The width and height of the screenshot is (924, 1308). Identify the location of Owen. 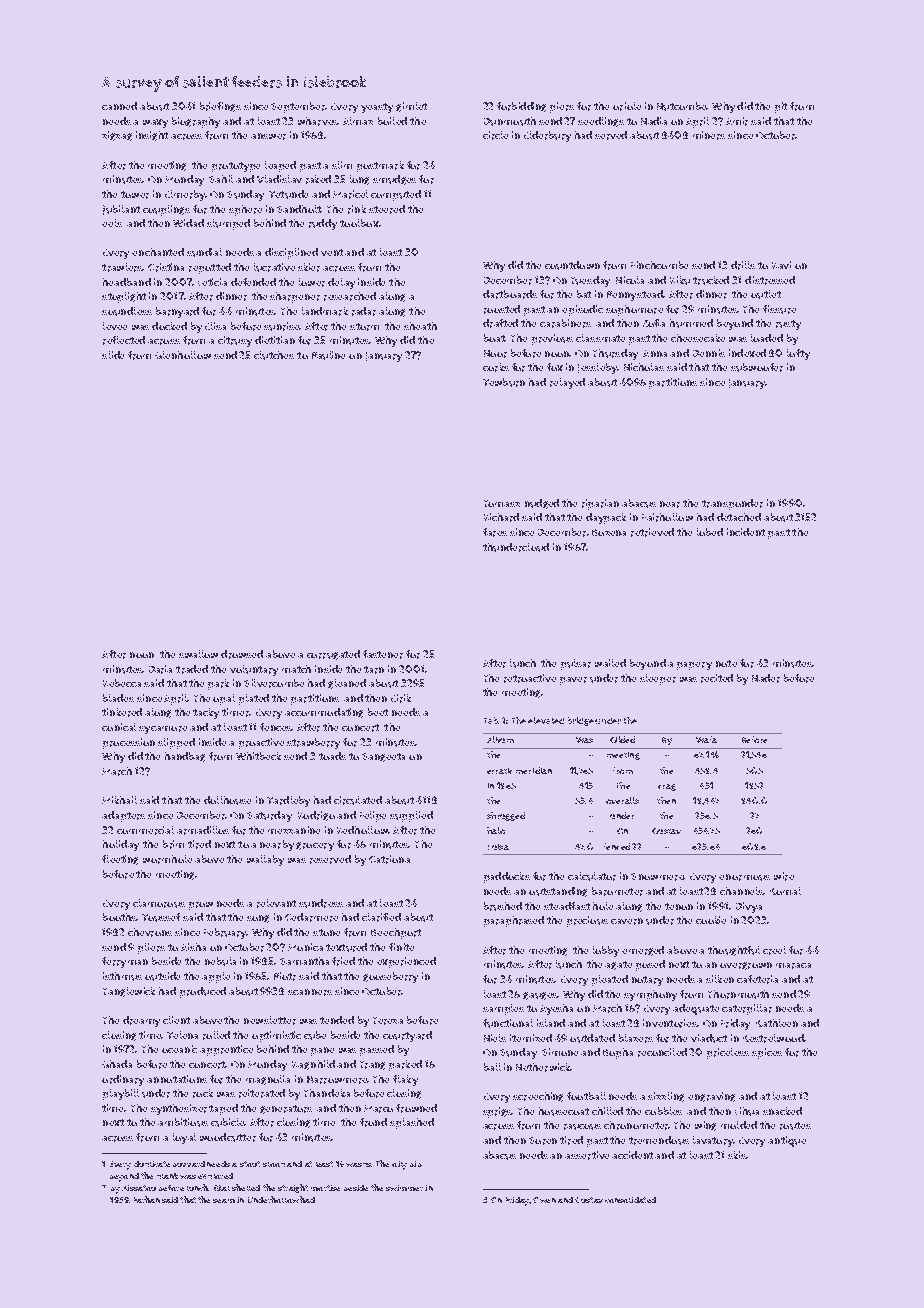
(544, 1200).
